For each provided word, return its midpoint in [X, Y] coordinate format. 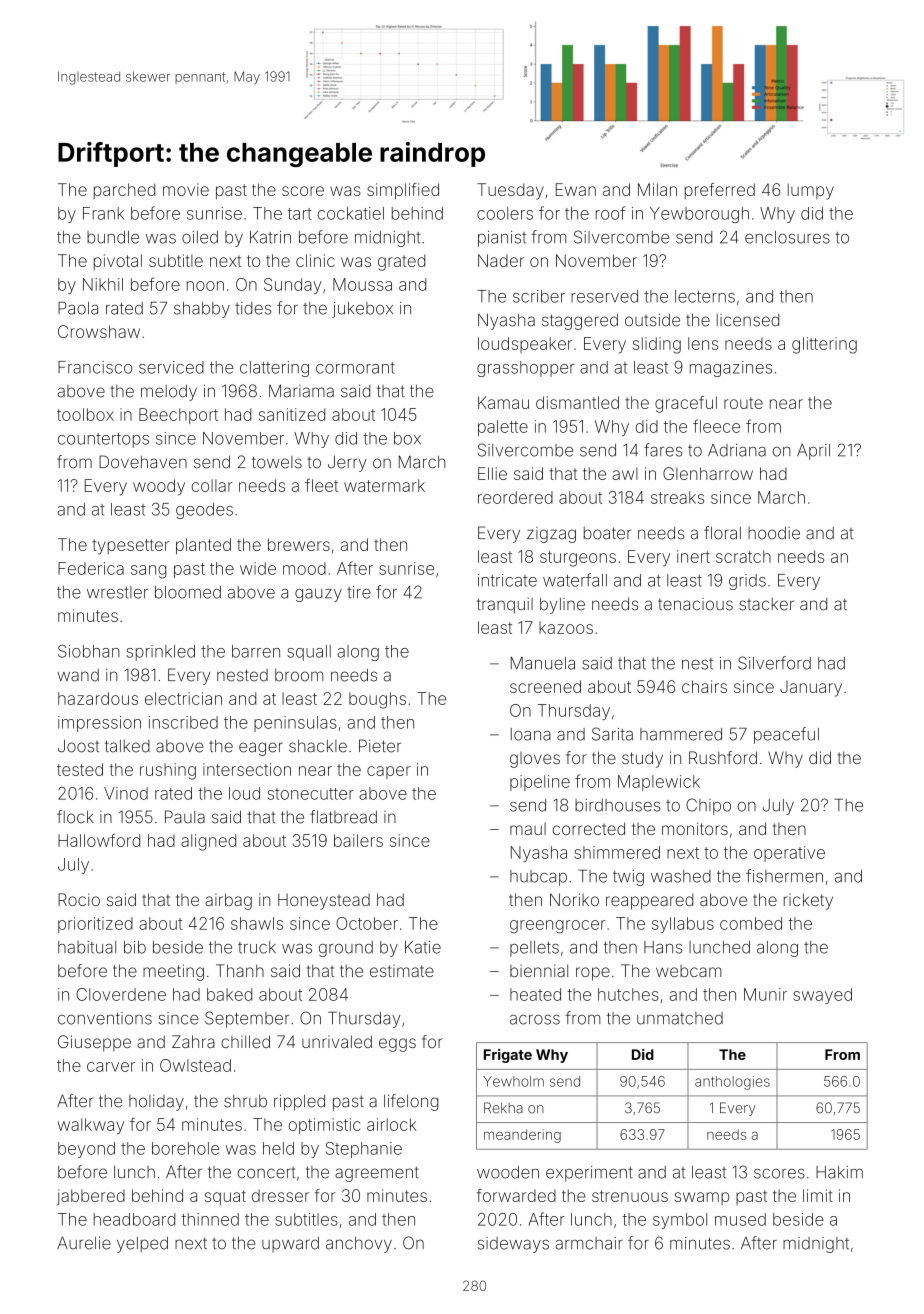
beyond [86, 1150]
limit [818, 1195]
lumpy [811, 191]
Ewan [576, 189]
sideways [513, 1245]
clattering [274, 369]
